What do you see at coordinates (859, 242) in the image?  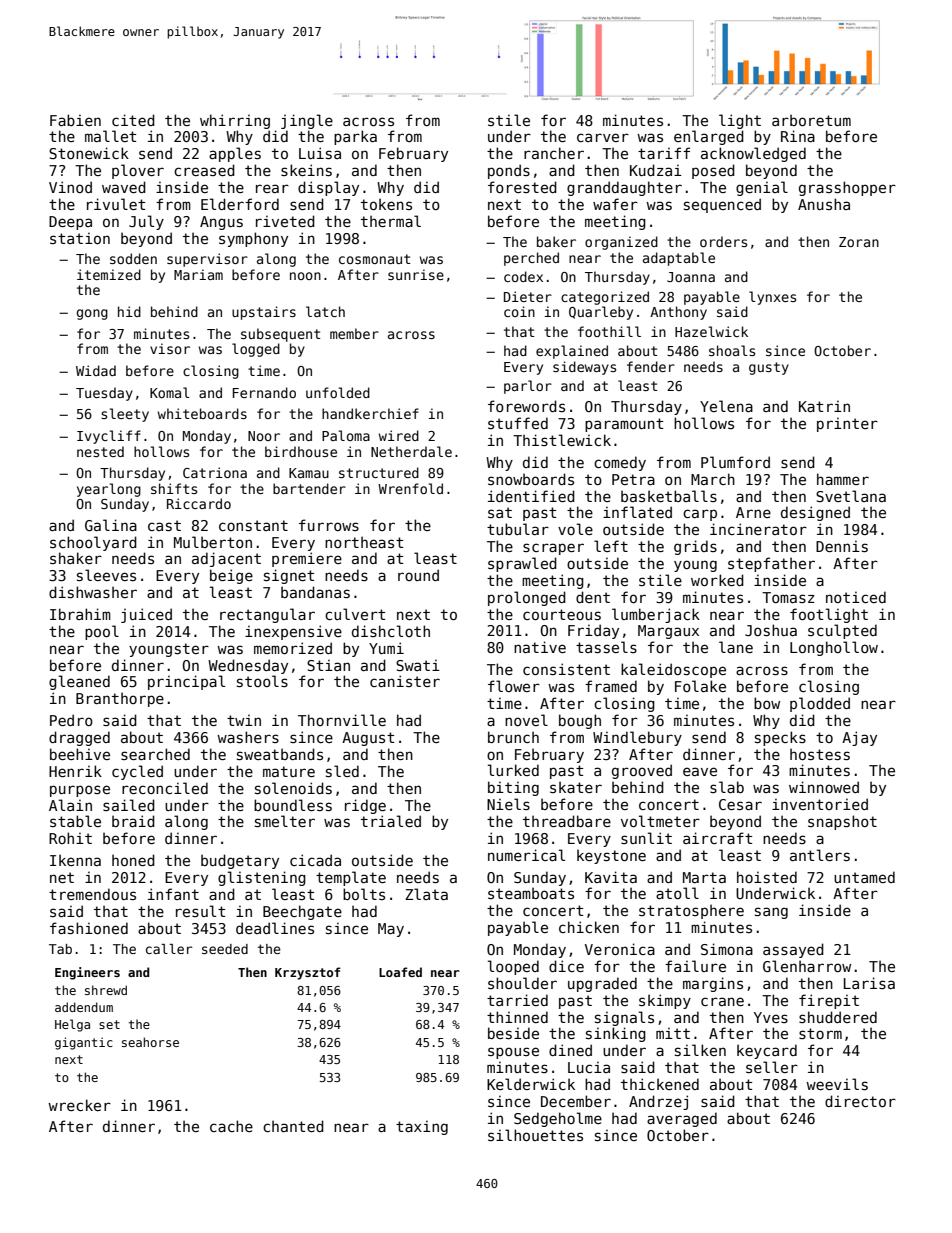 I see `Zoran` at bounding box center [859, 242].
